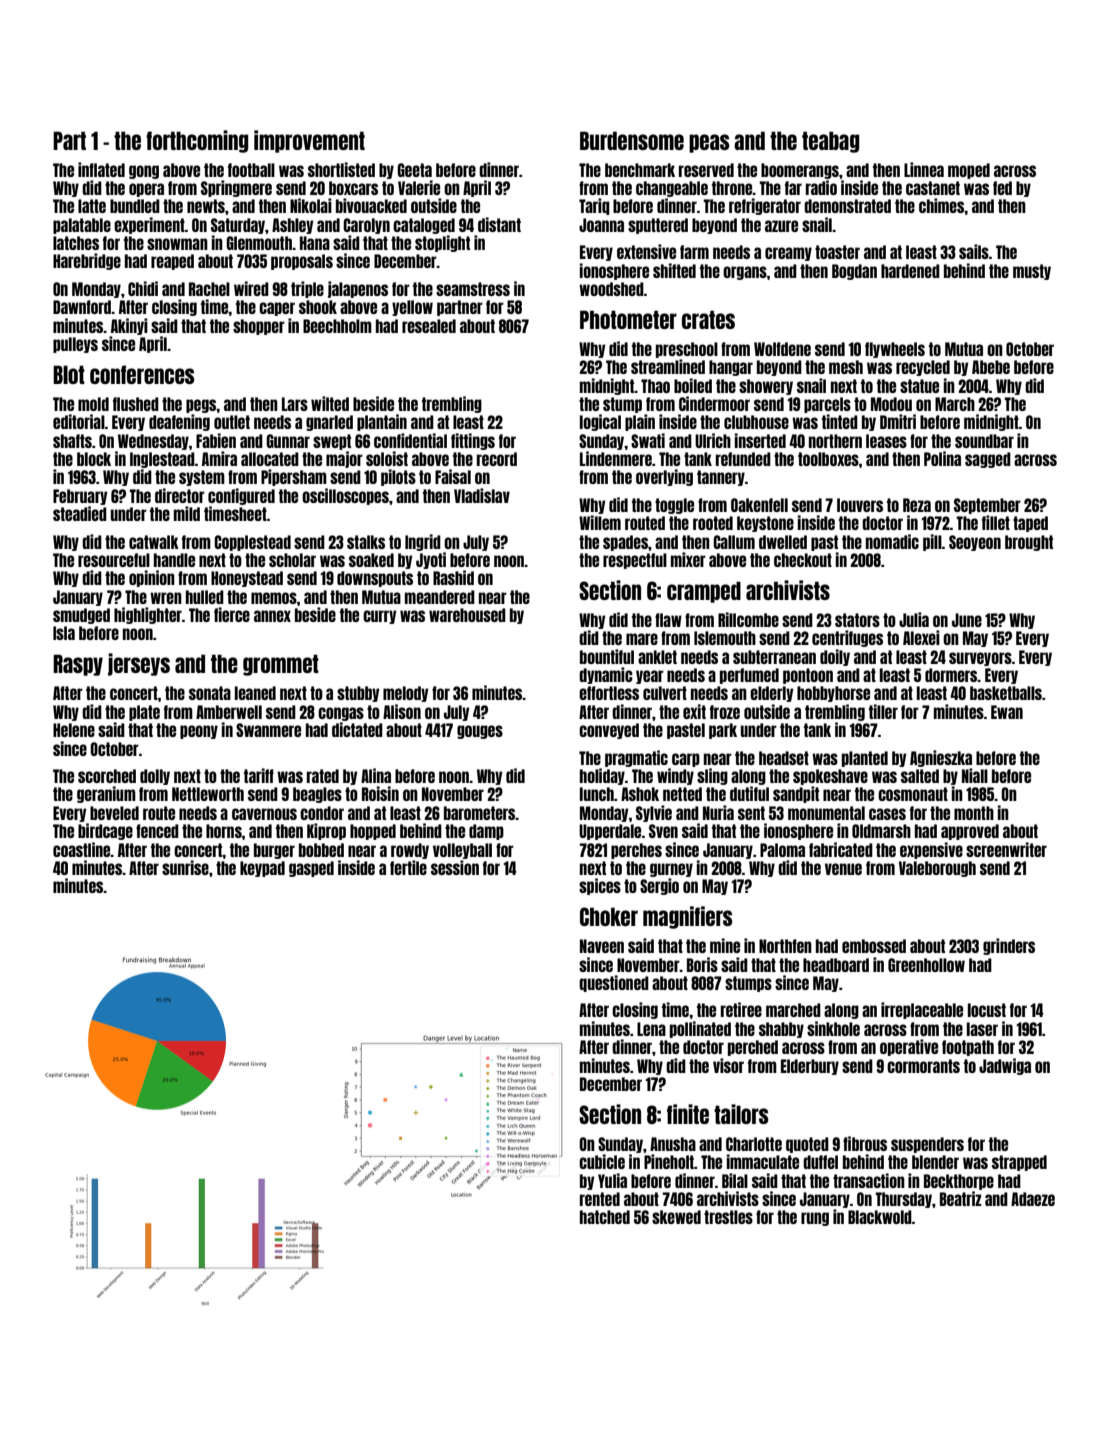 The width and height of the screenshot is (1111, 1438). What do you see at coordinates (672, 189) in the screenshot?
I see `changeable` at bounding box center [672, 189].
